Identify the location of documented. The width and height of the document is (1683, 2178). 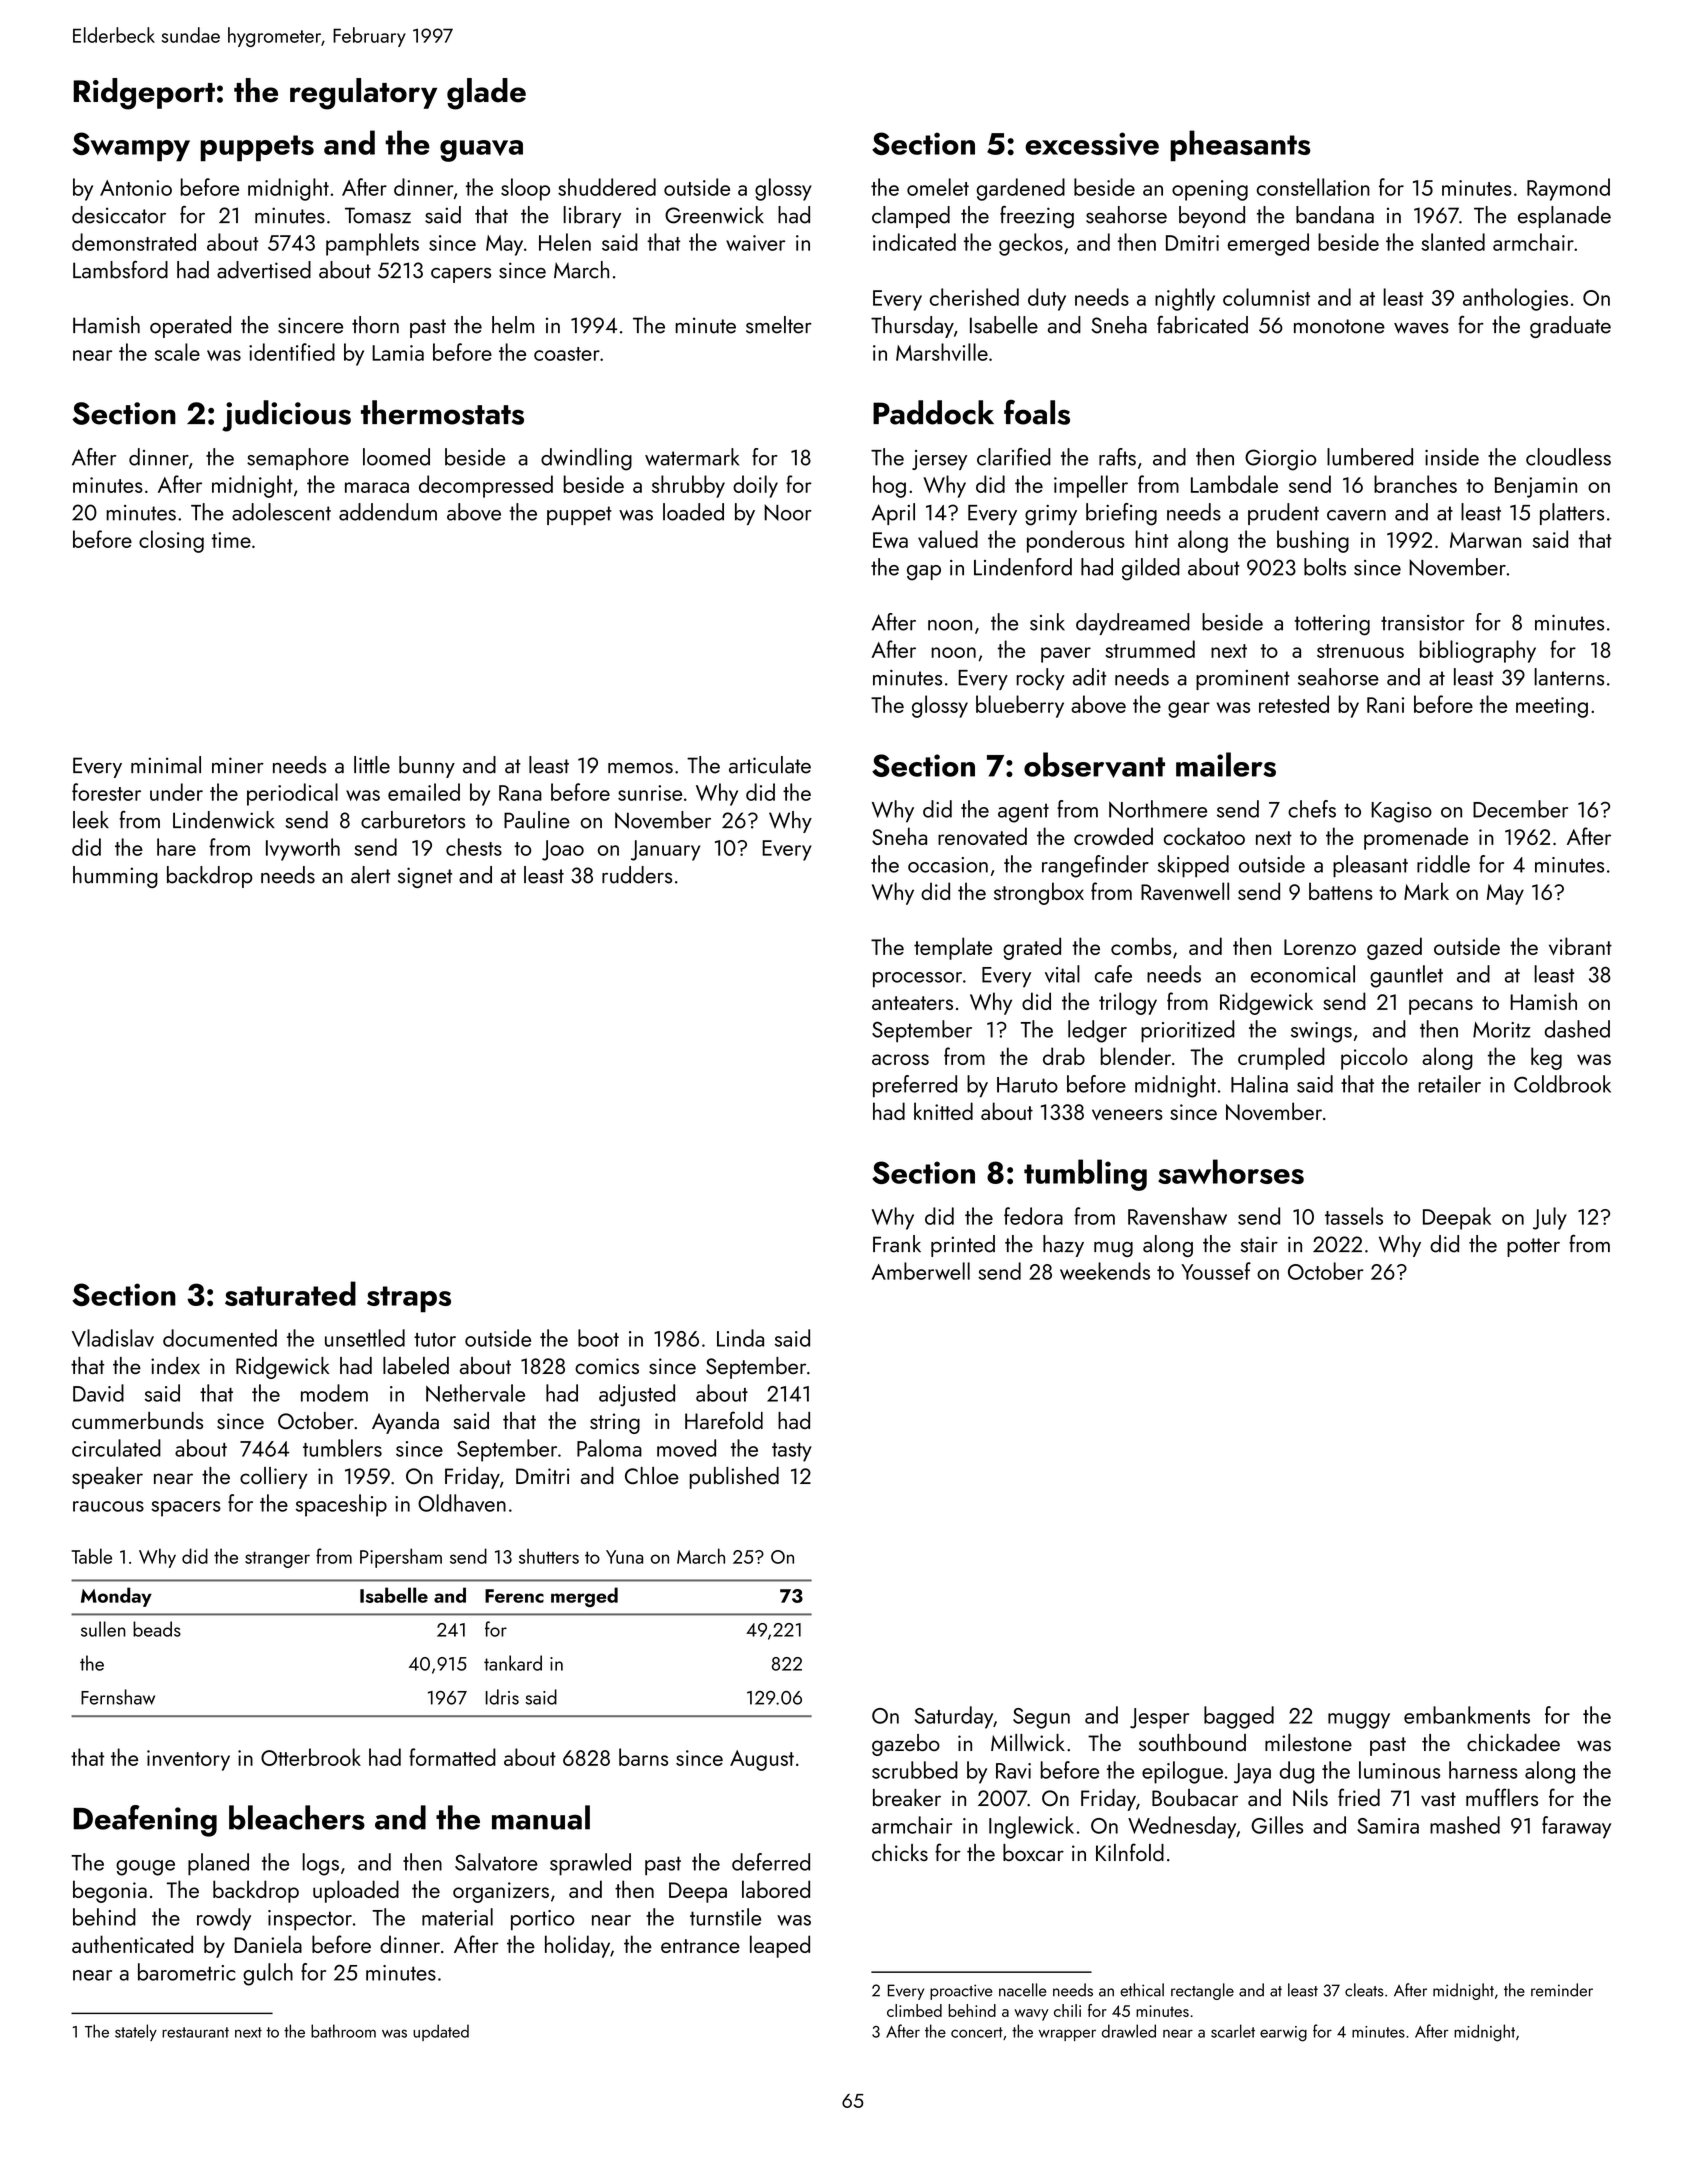
(220, 1338).
